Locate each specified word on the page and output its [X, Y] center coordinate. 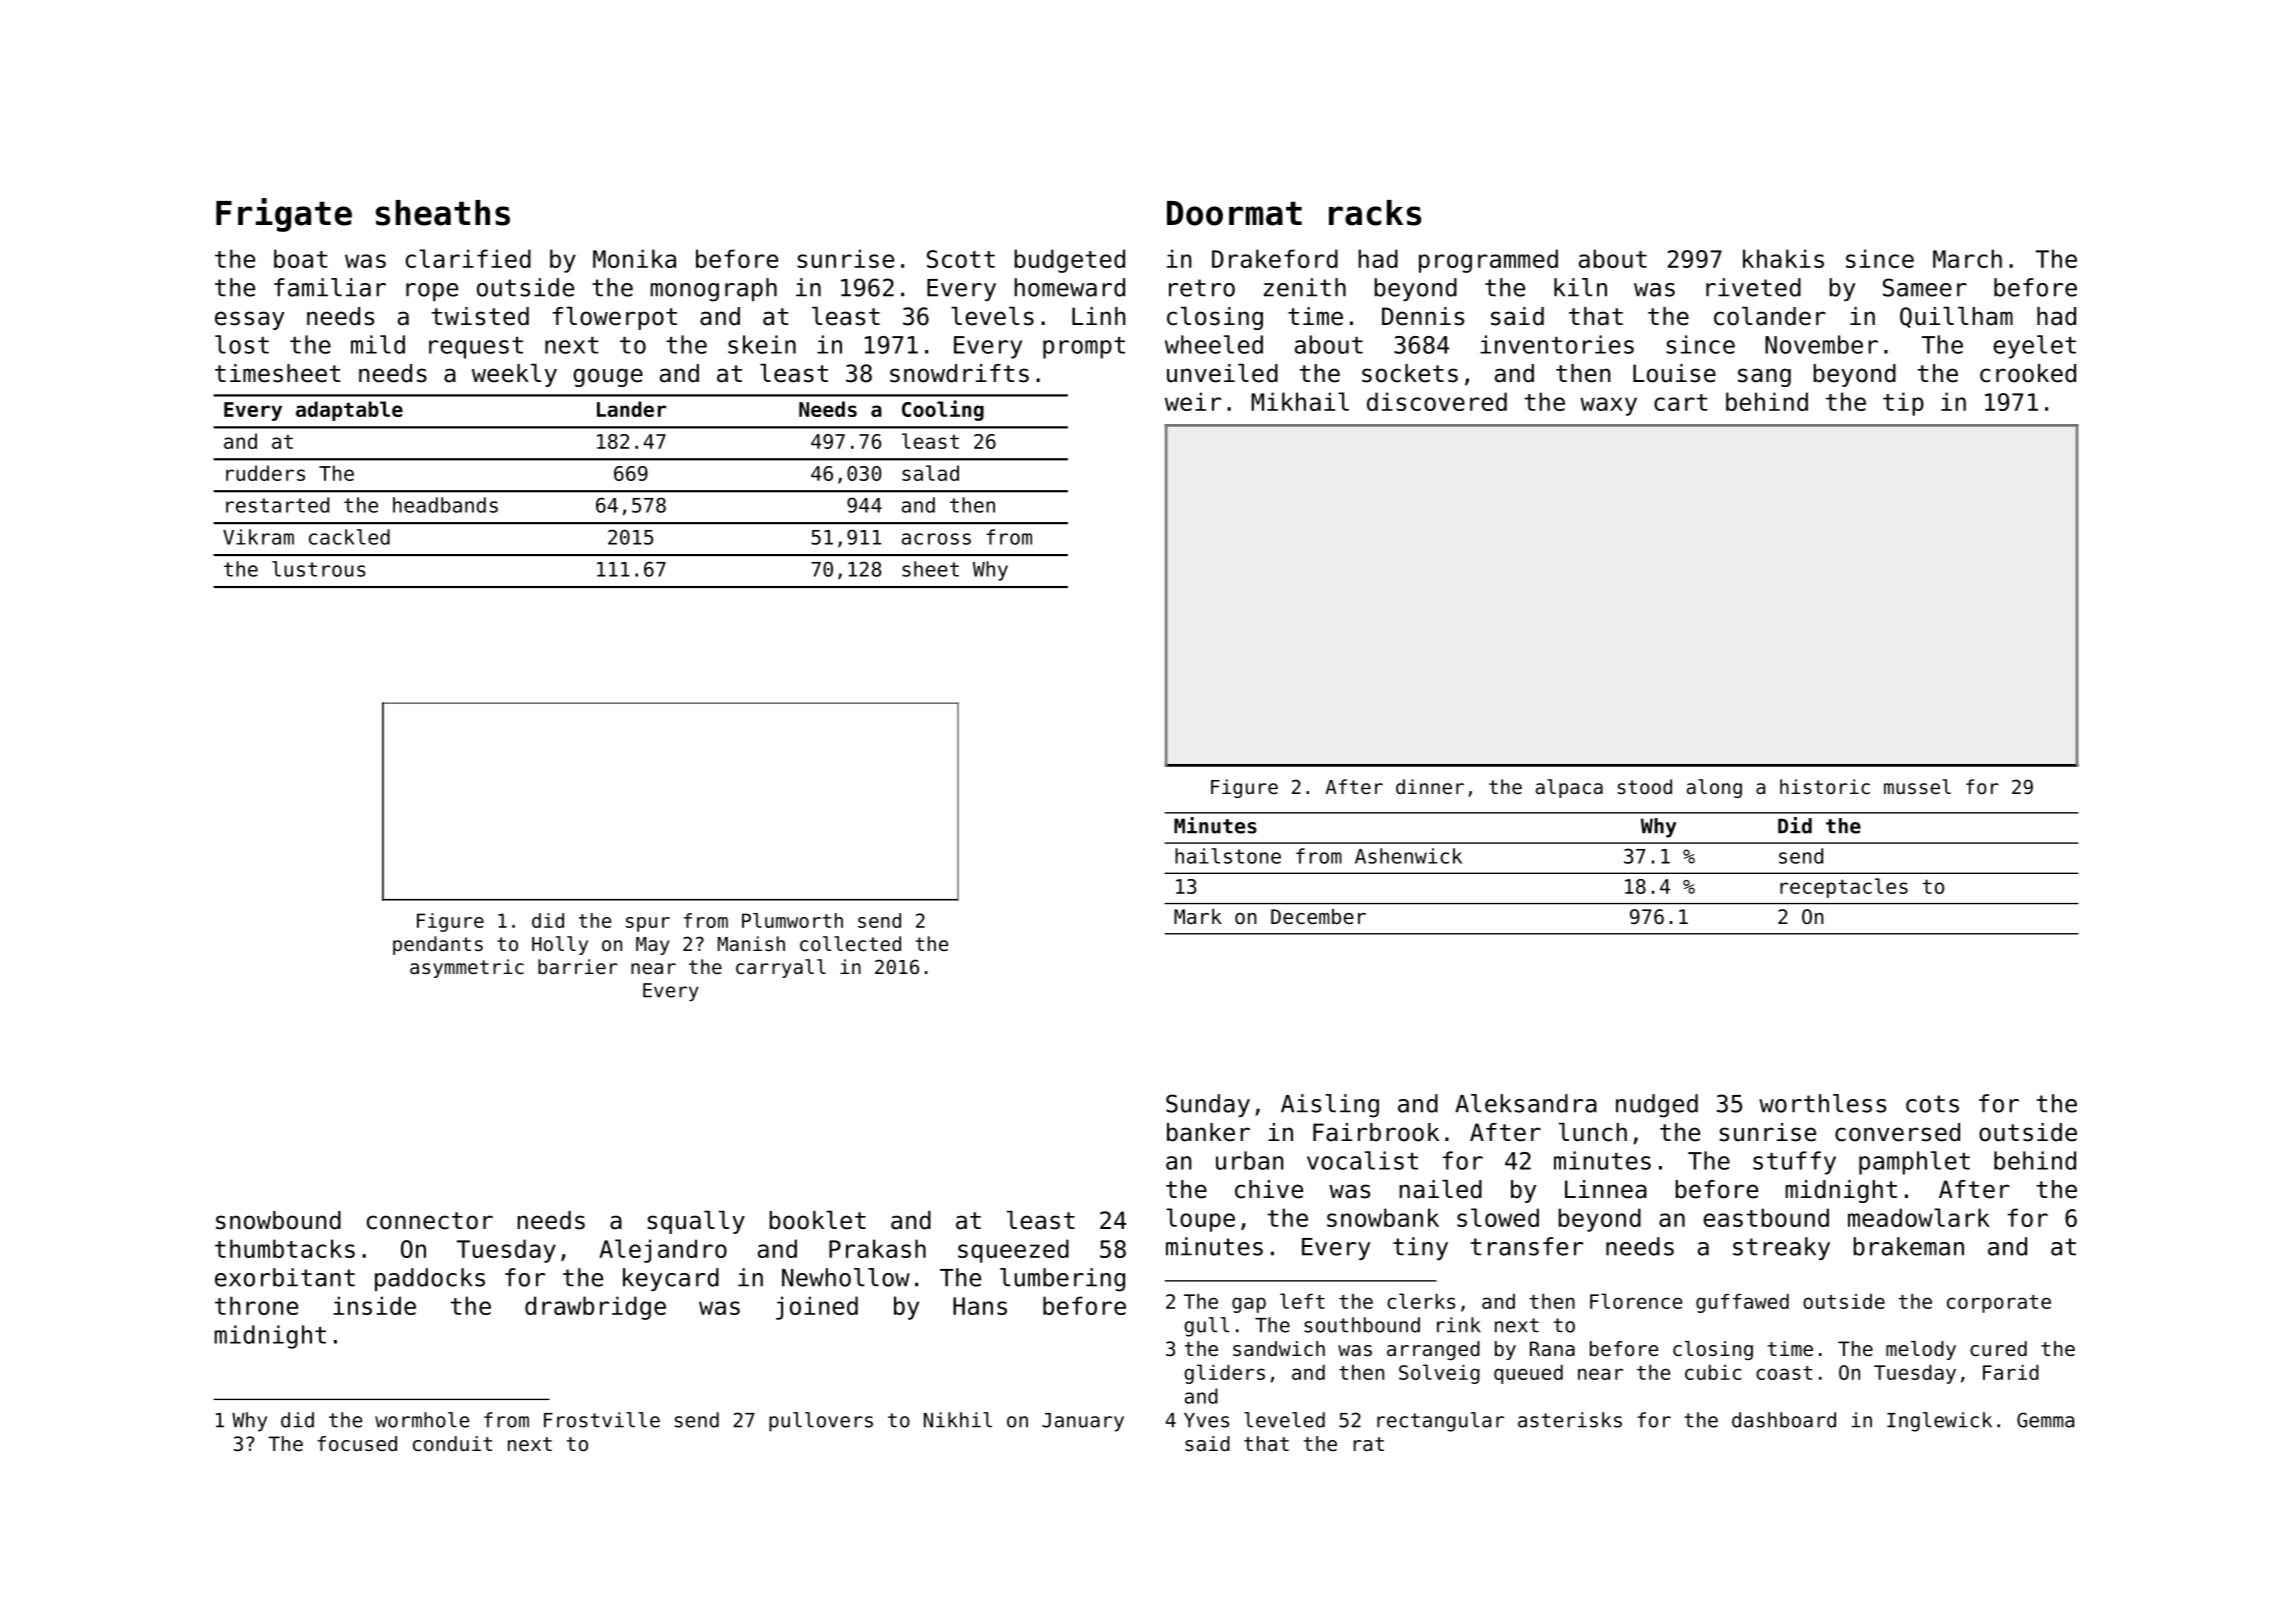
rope [432, 292]
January [1083, 1422]
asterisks [1570, 1420]
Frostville [602, 1420]
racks [1375, 213]
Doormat [1234, 213]
